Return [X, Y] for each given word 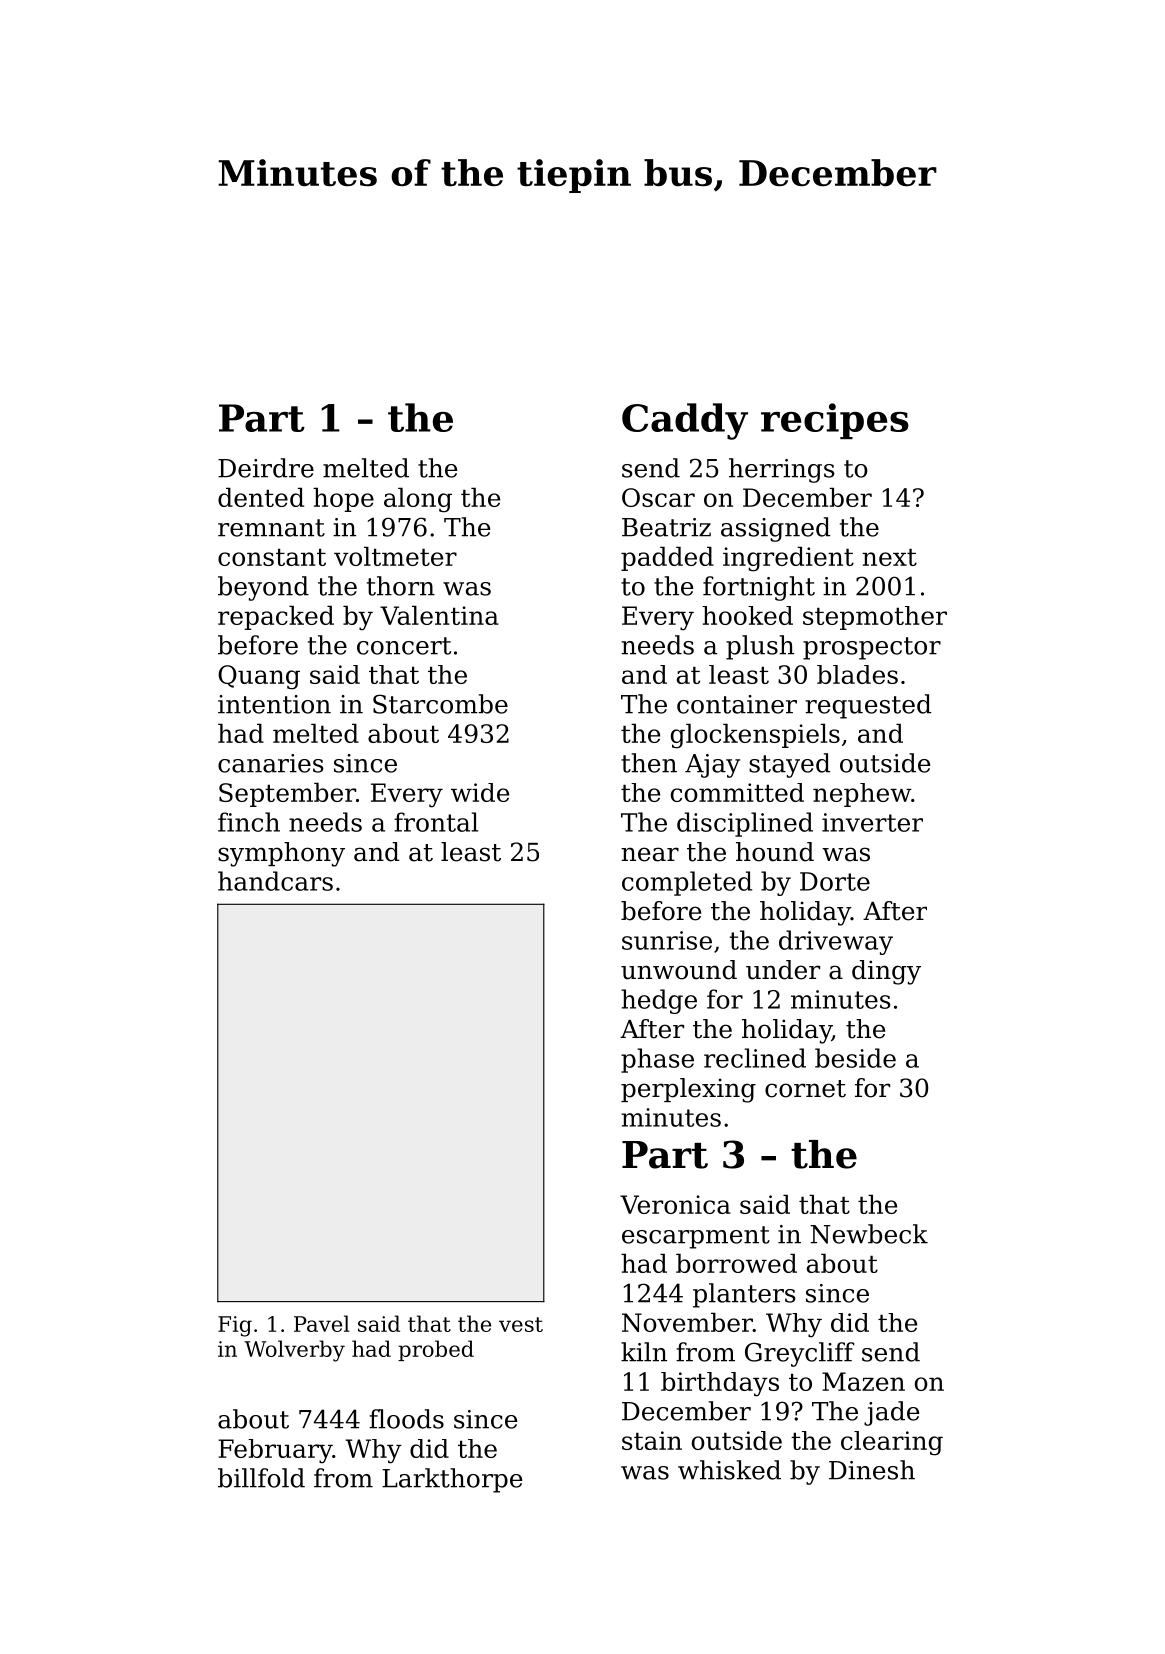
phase [657, 1060]
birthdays [720, 1384]
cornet [805, 1089]
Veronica [675, 1204]
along [418, 500]
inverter [872, 822]
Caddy [685, 421]
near [650, 854]
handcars [275, 881]
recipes [835, 421]
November [687, 1322]
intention [274, 704]
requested [869, 706]
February [275, 1451]
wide [480, 792]
